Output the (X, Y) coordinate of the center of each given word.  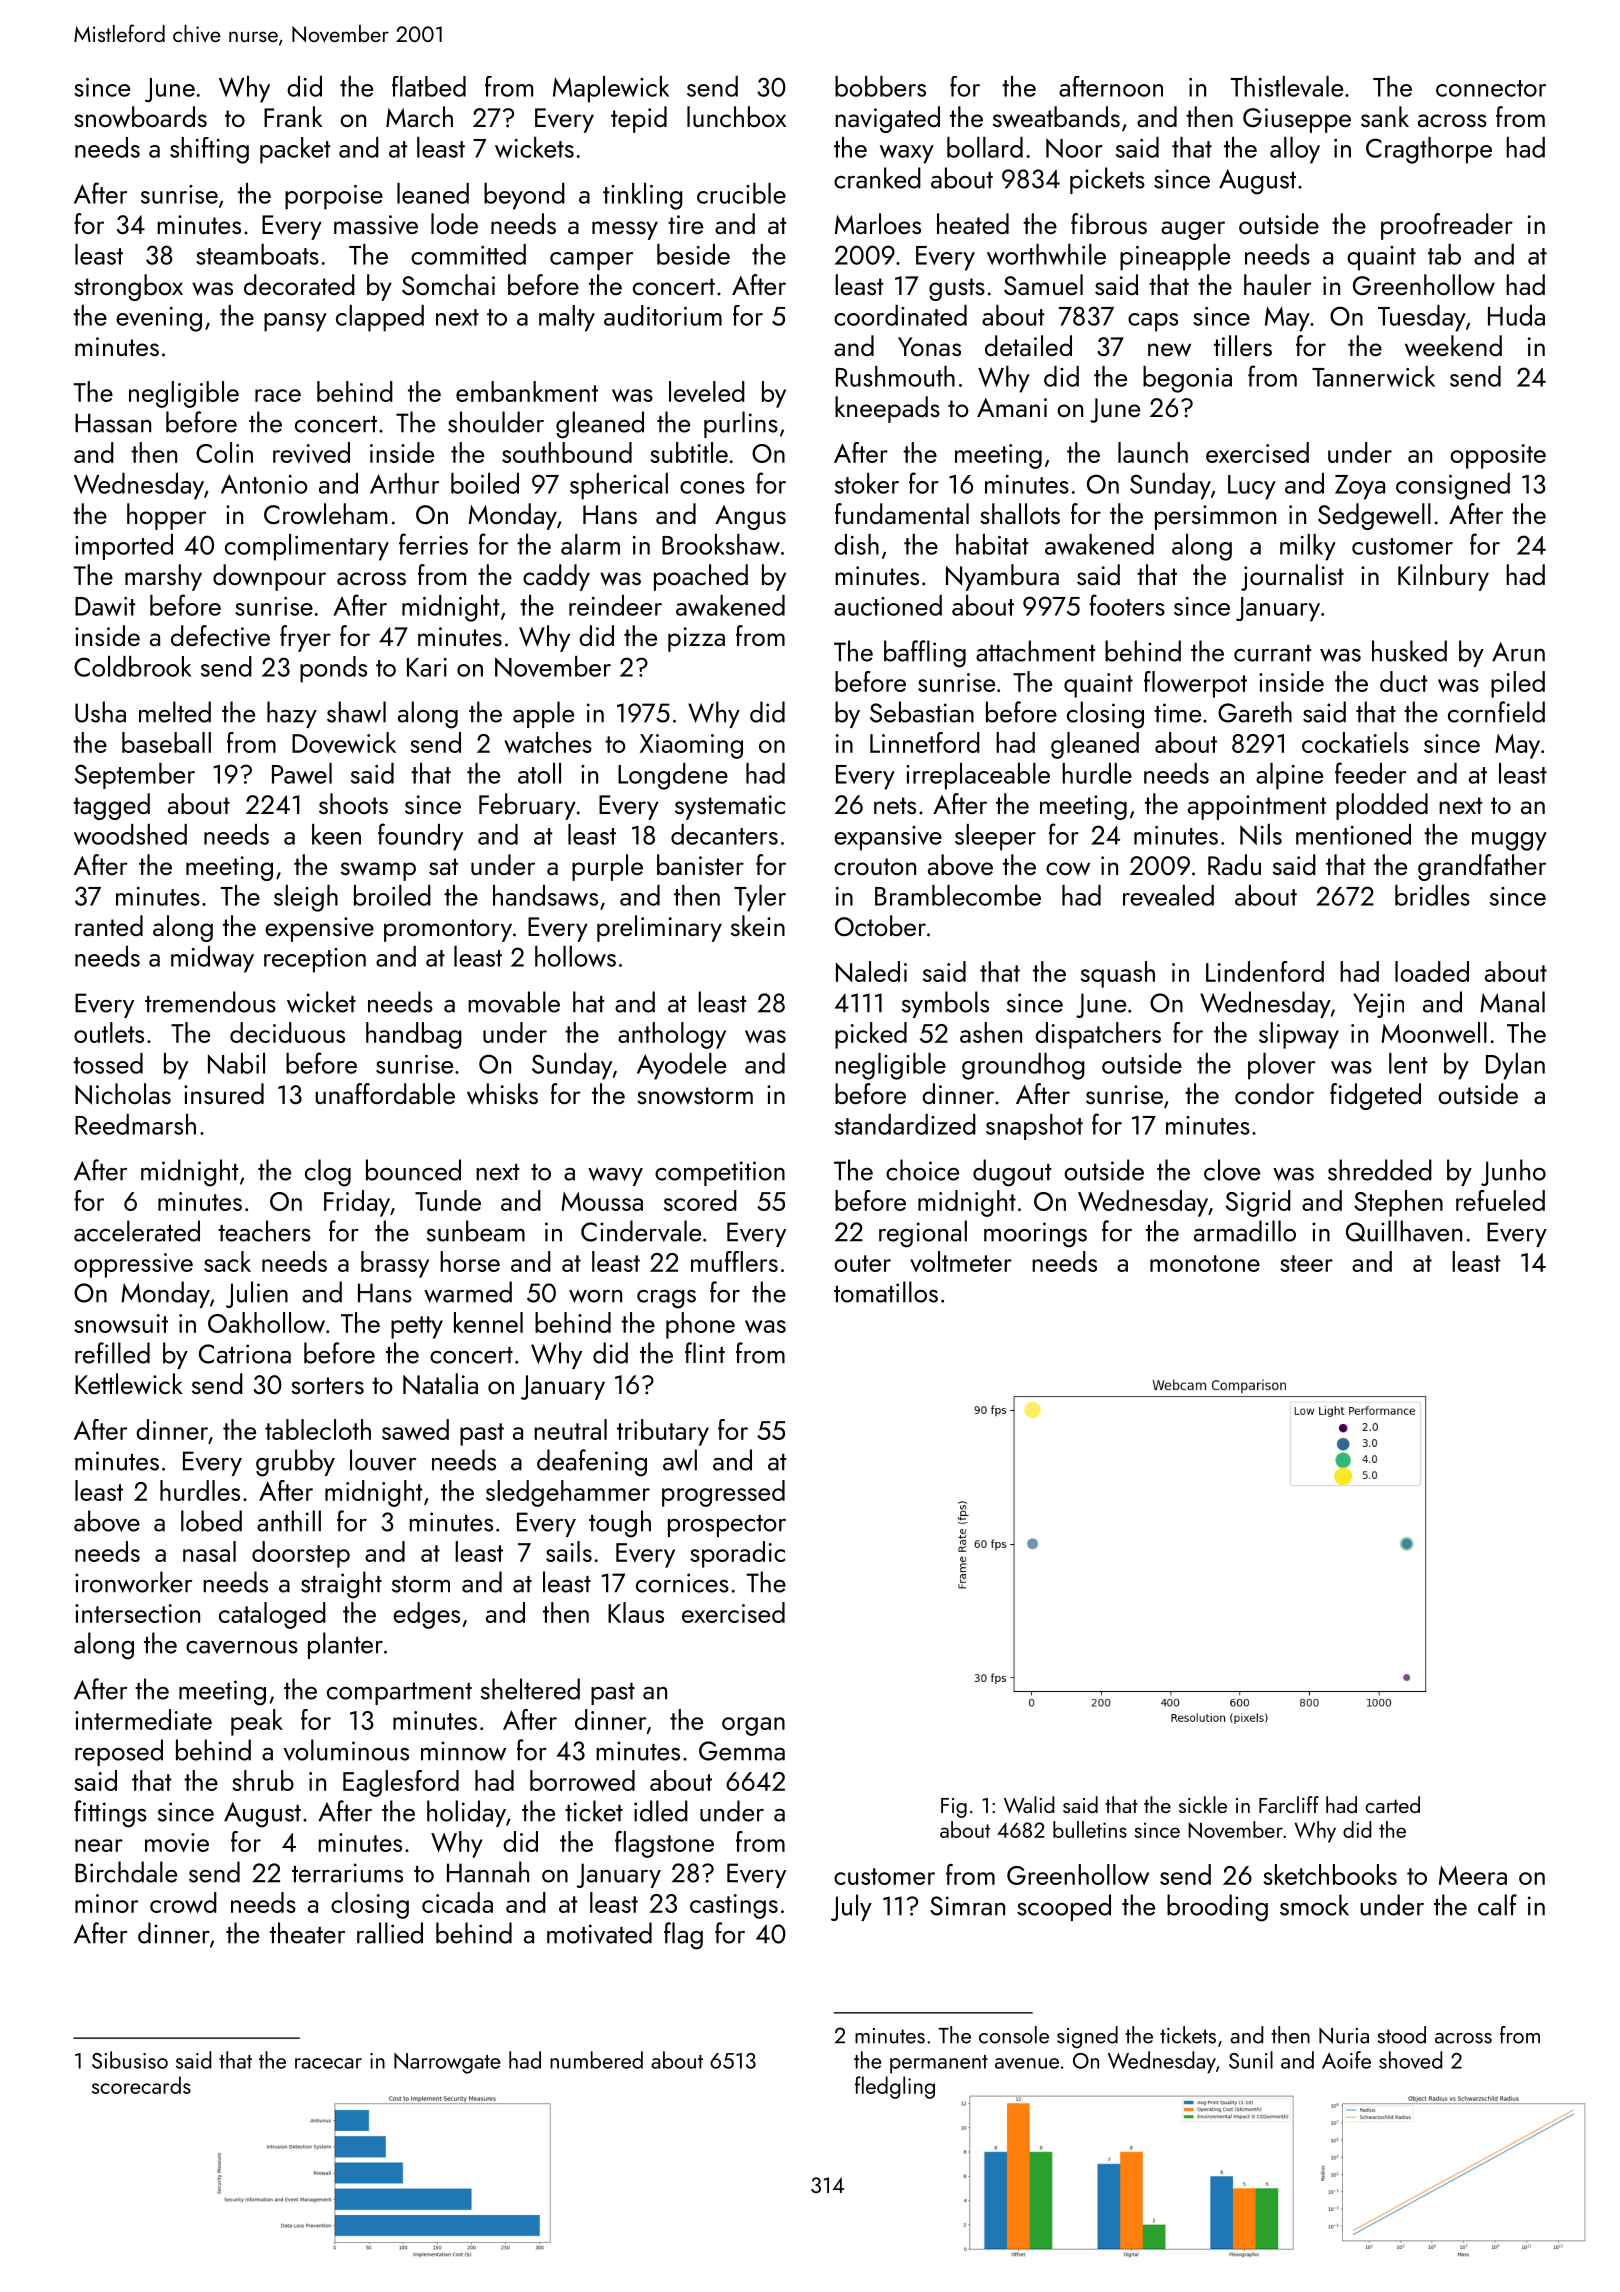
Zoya (1360, 487)
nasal (209, 1551)
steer (1306, 1263)
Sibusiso (130, 2060)
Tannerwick (1373, 376)
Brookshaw (721, 544)
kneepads (887, 409)
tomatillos (886, 1292)
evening (159, 319)
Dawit (105, 606)
